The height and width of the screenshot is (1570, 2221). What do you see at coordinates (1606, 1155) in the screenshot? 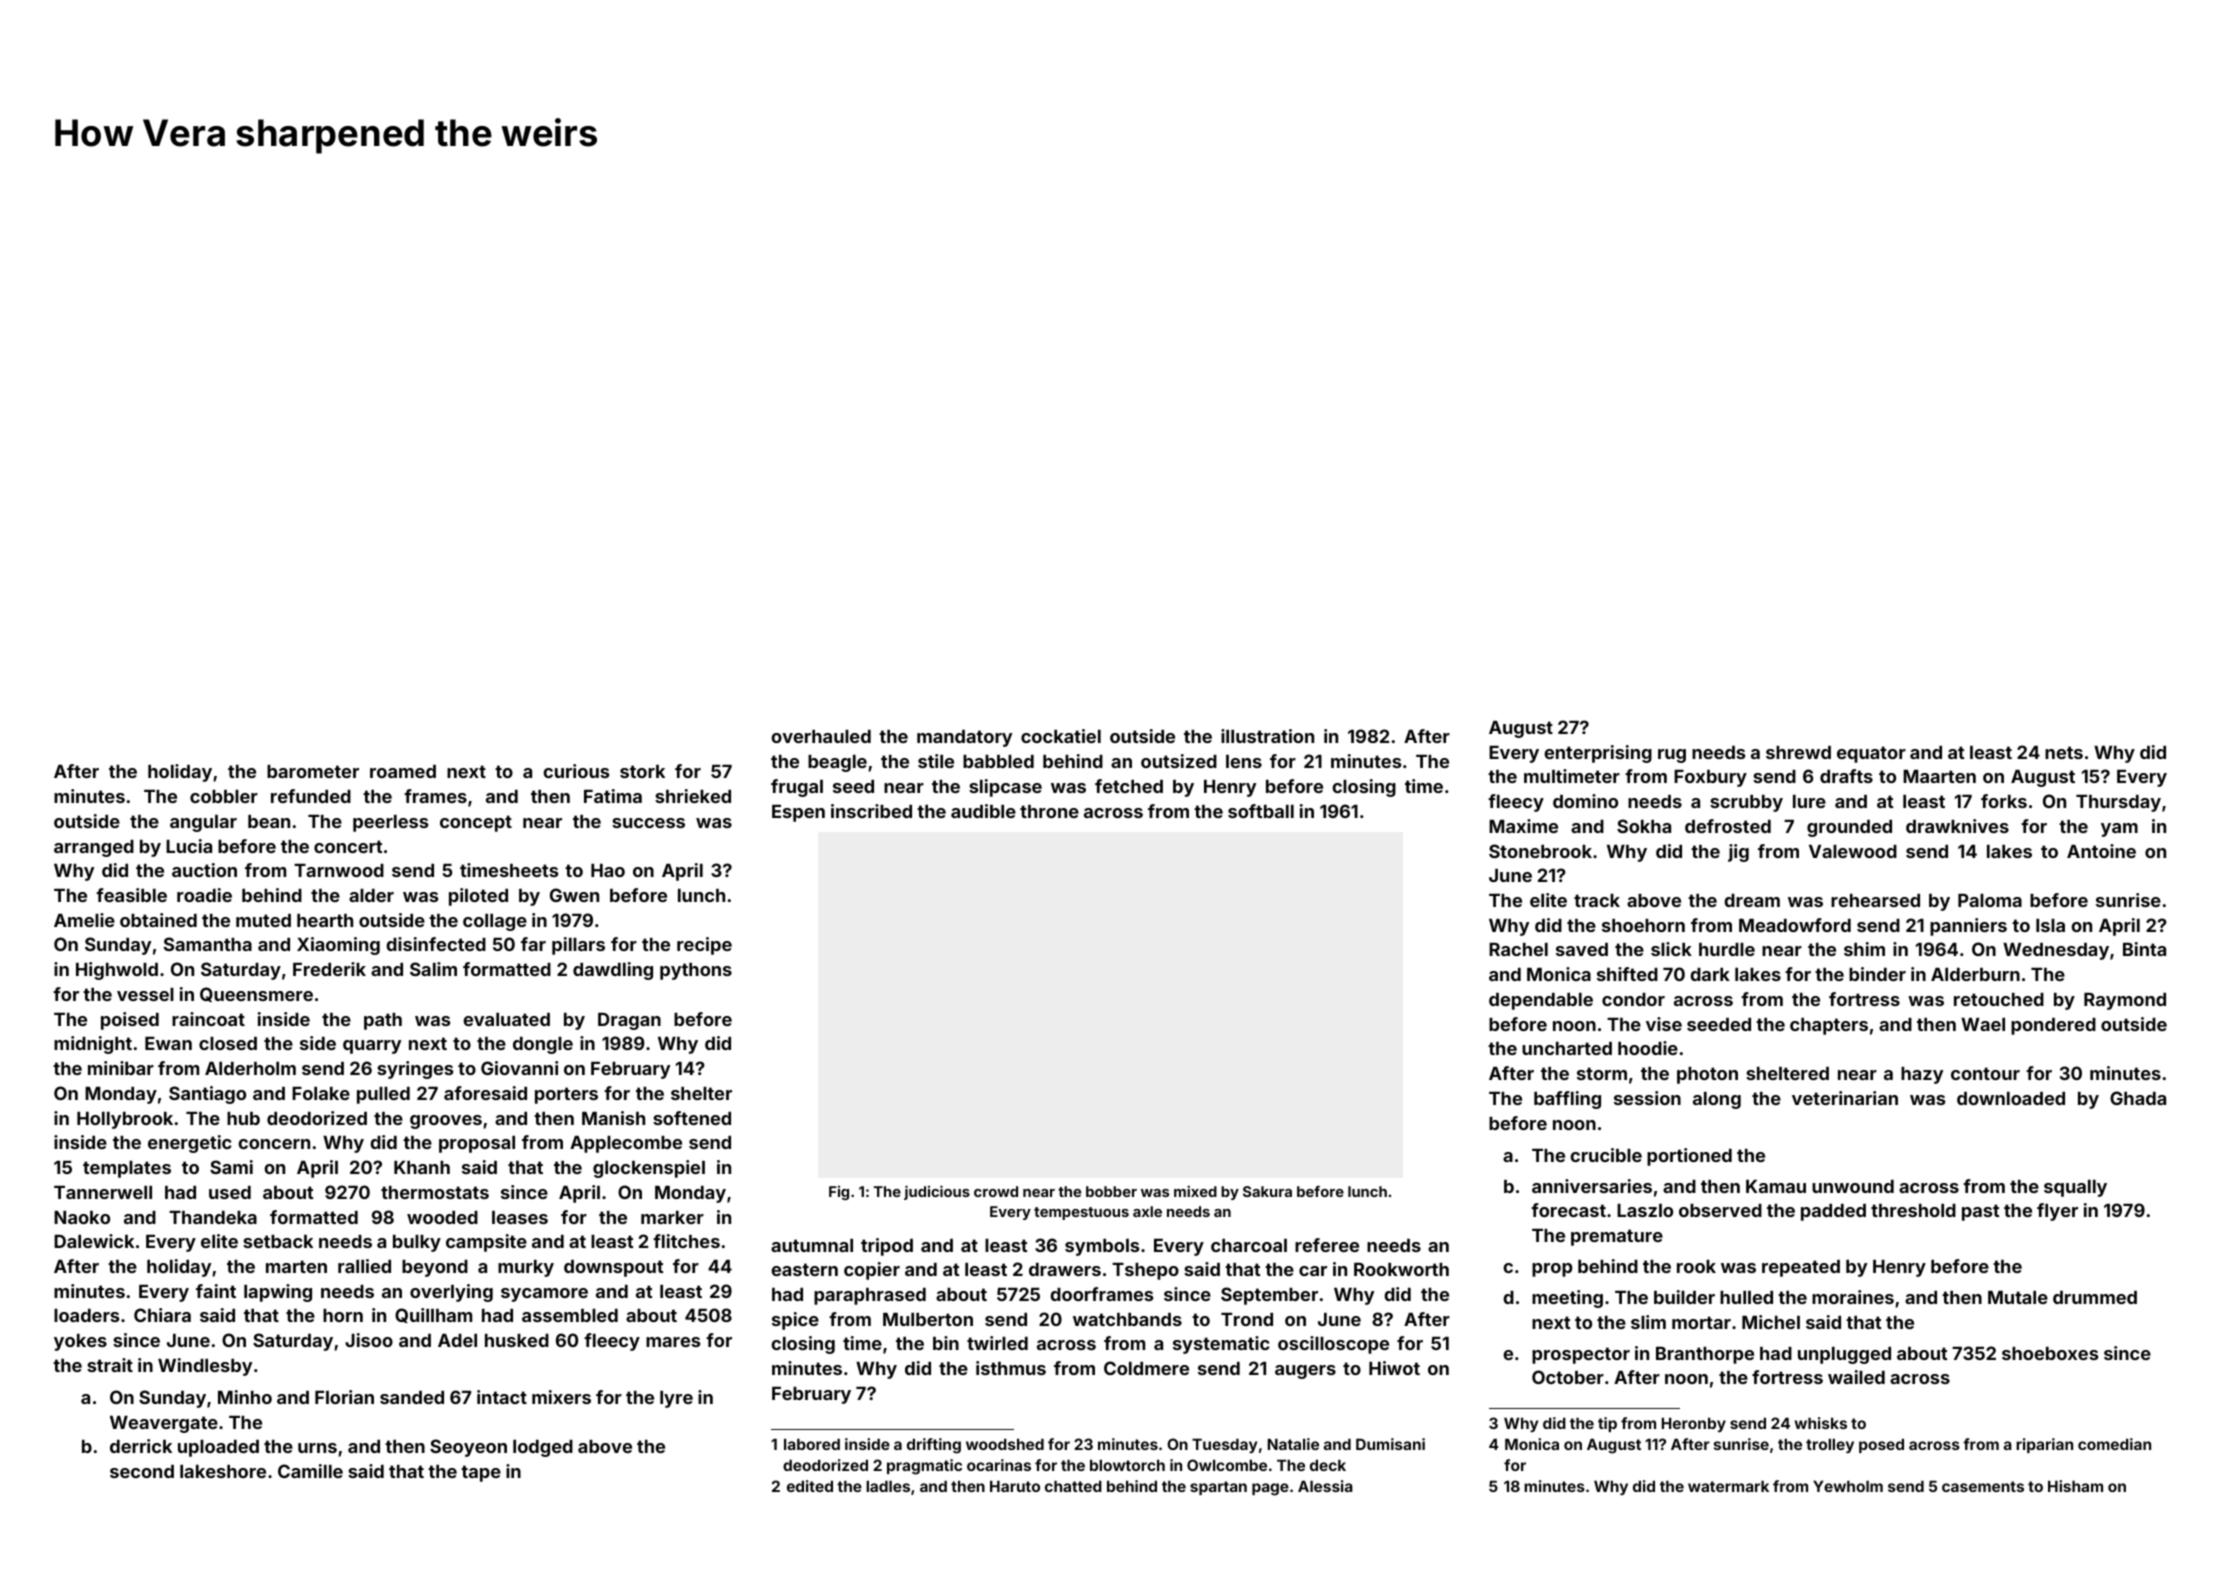
I see `crucible` at bounding box center [1606, 1155].
